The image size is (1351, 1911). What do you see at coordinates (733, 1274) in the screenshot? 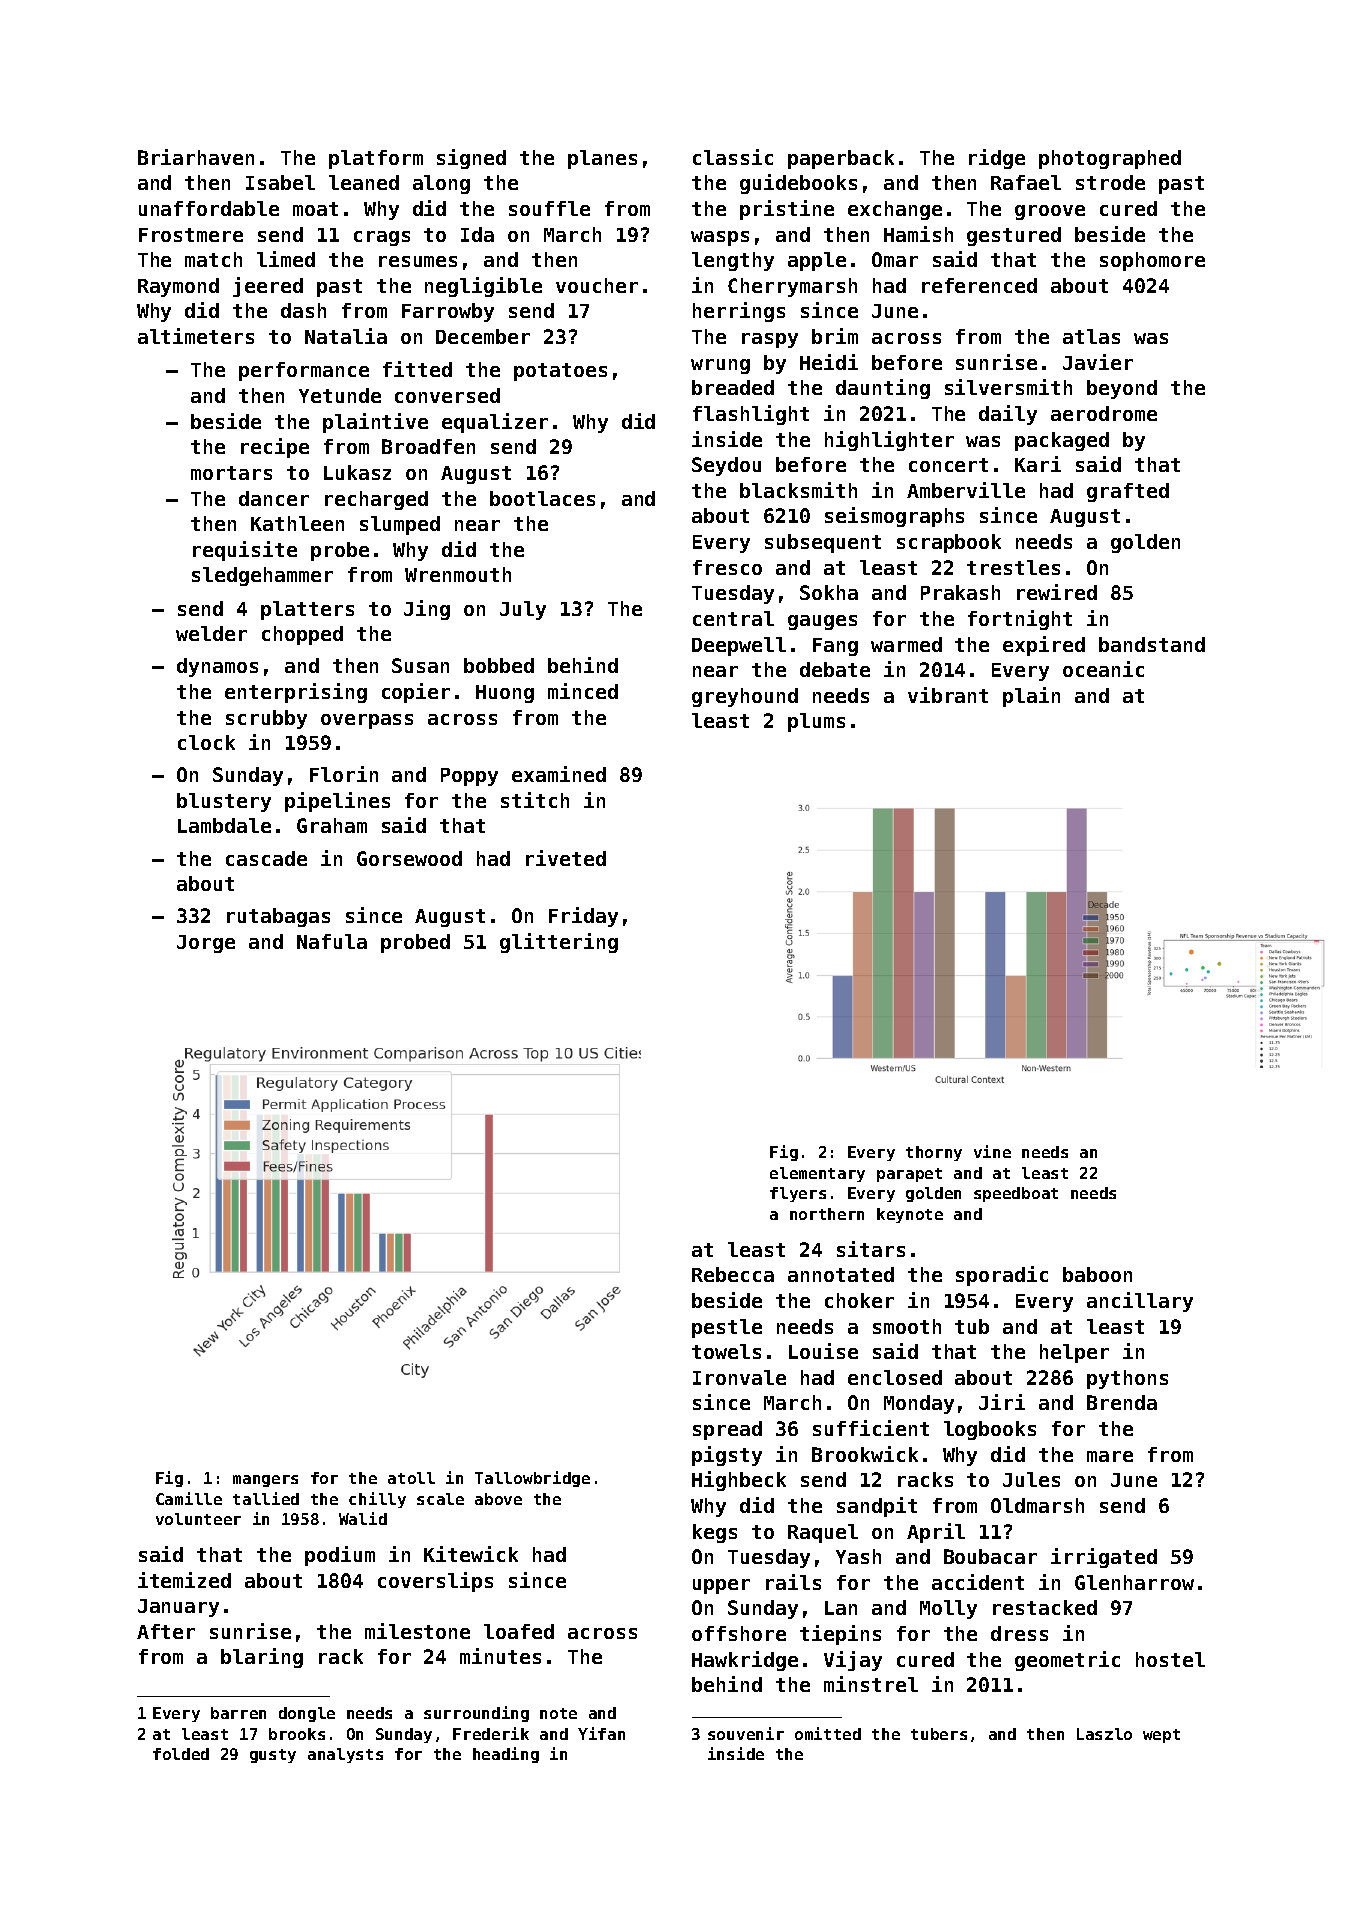
I see `Rebecca` at bounding box center [733, 1274].
